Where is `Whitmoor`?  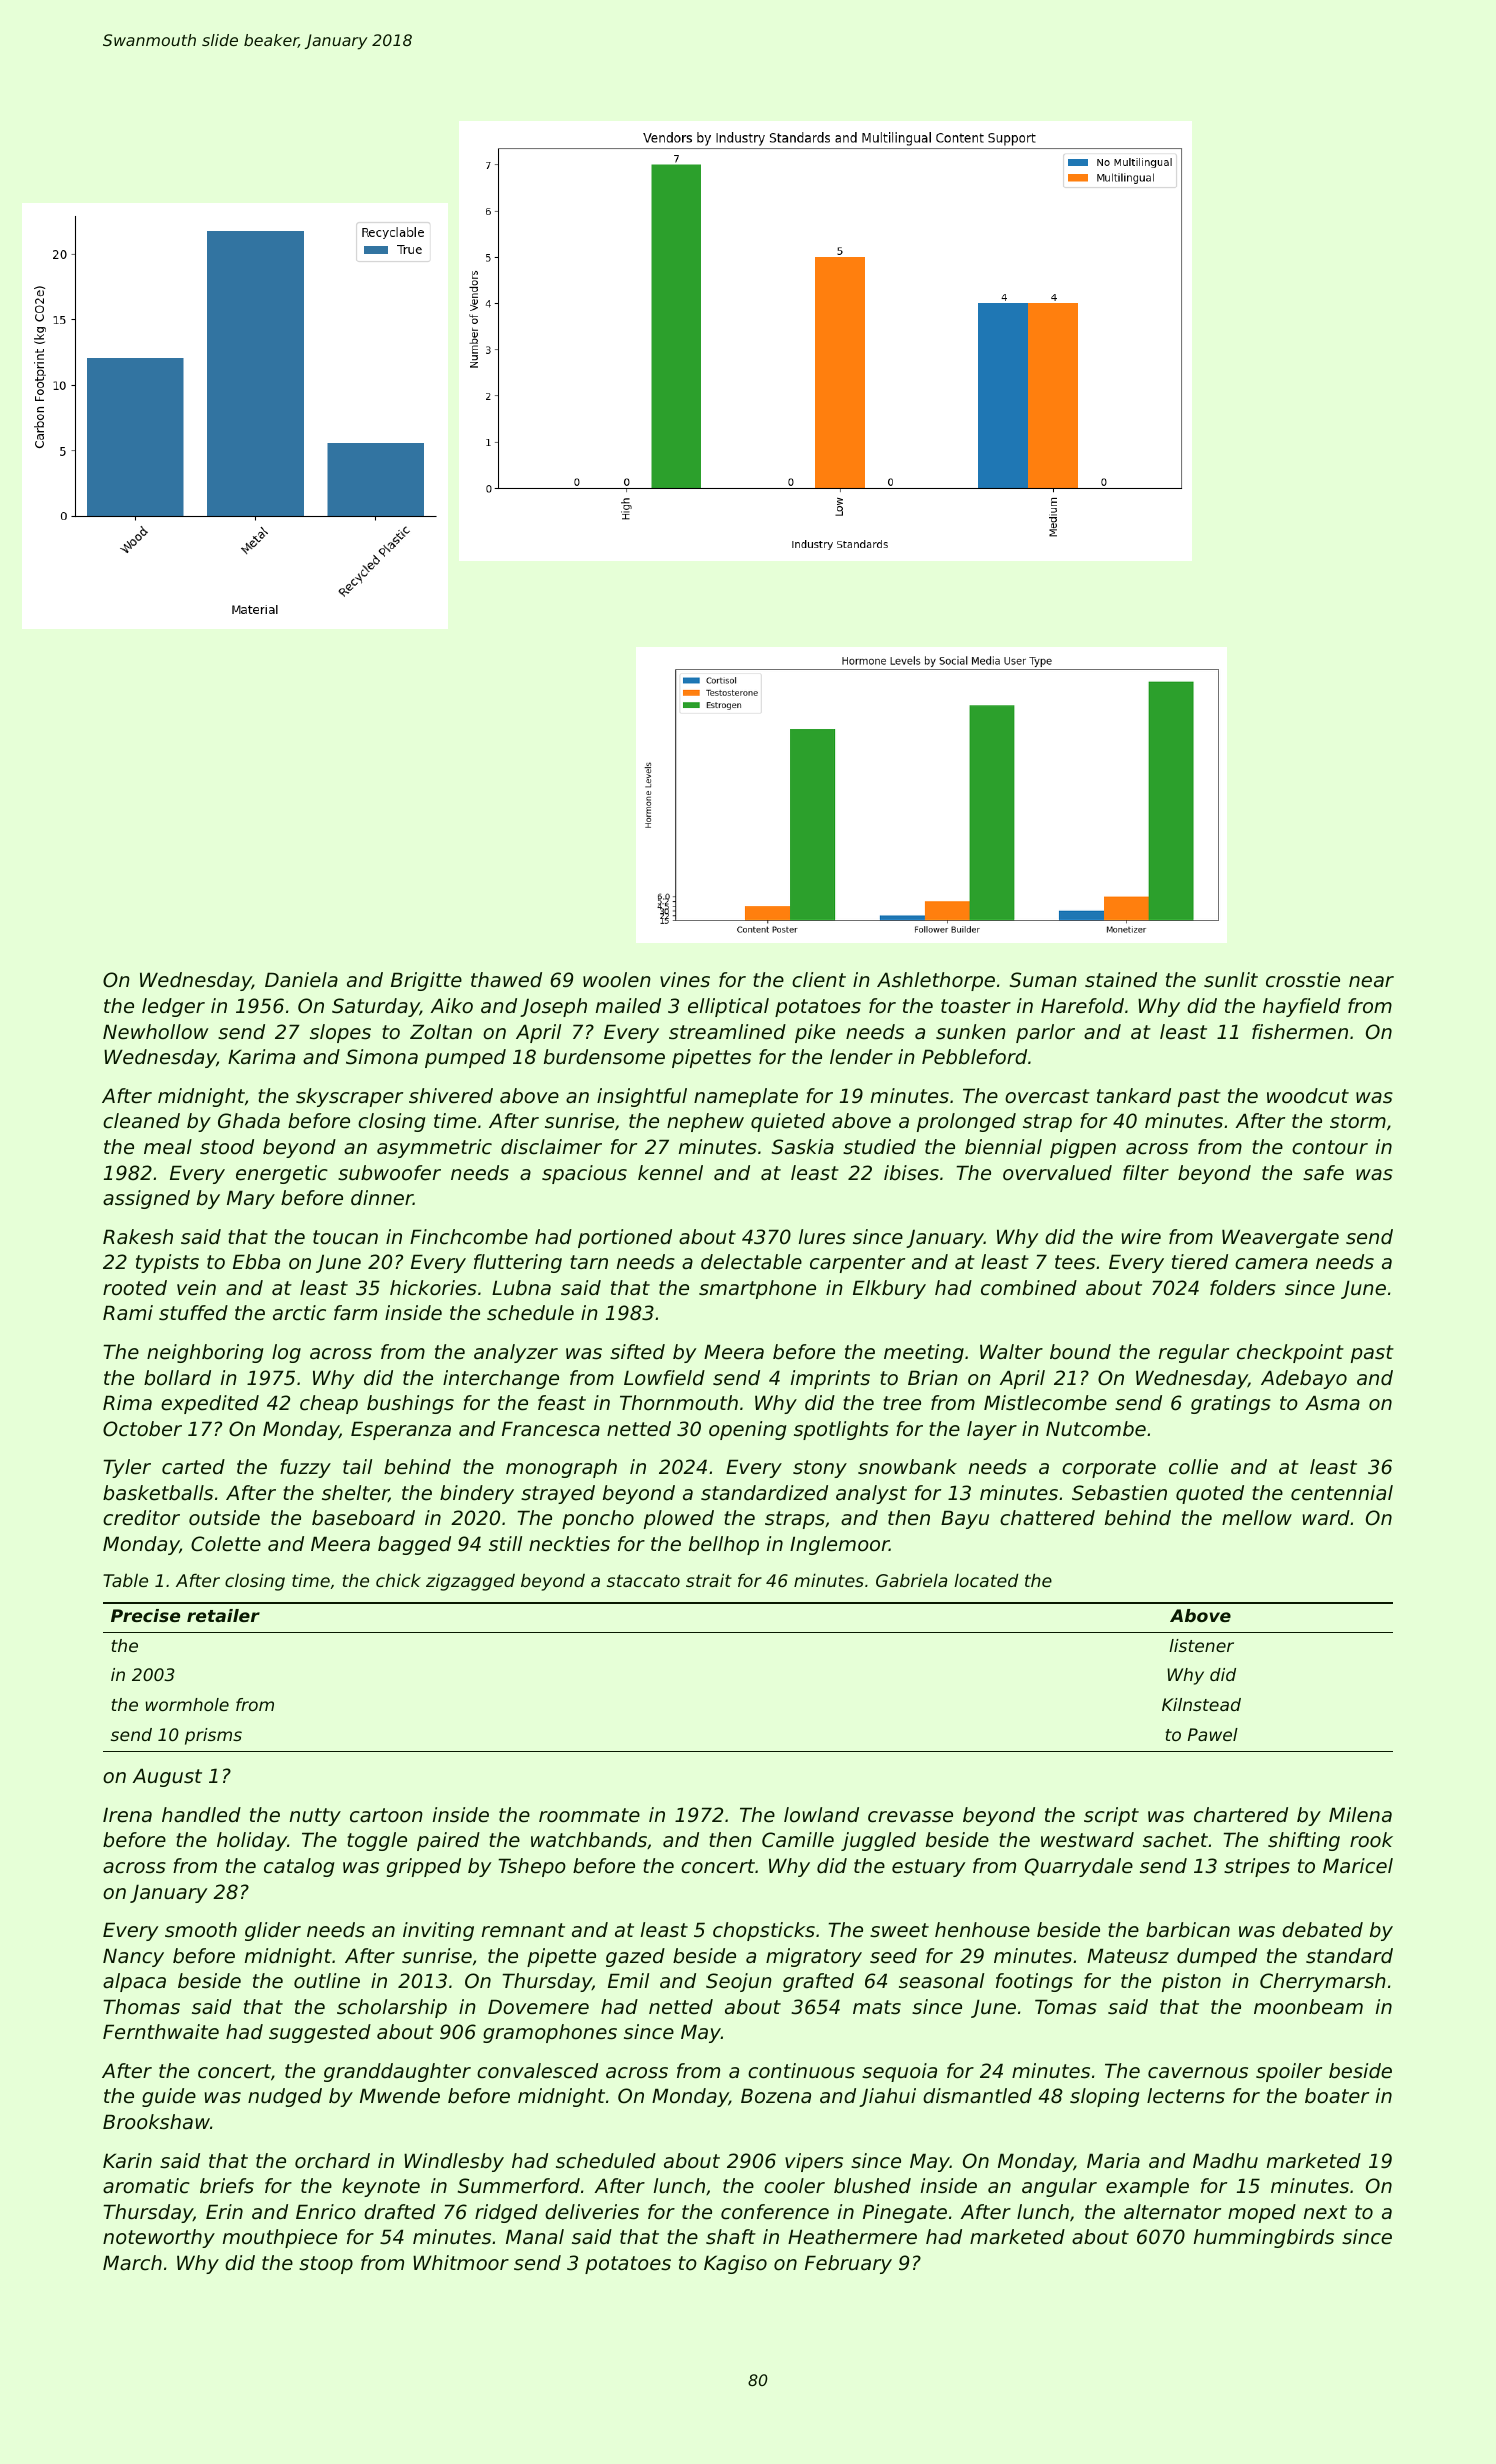
Whitmoor is located at coordinates (461, 2263).
